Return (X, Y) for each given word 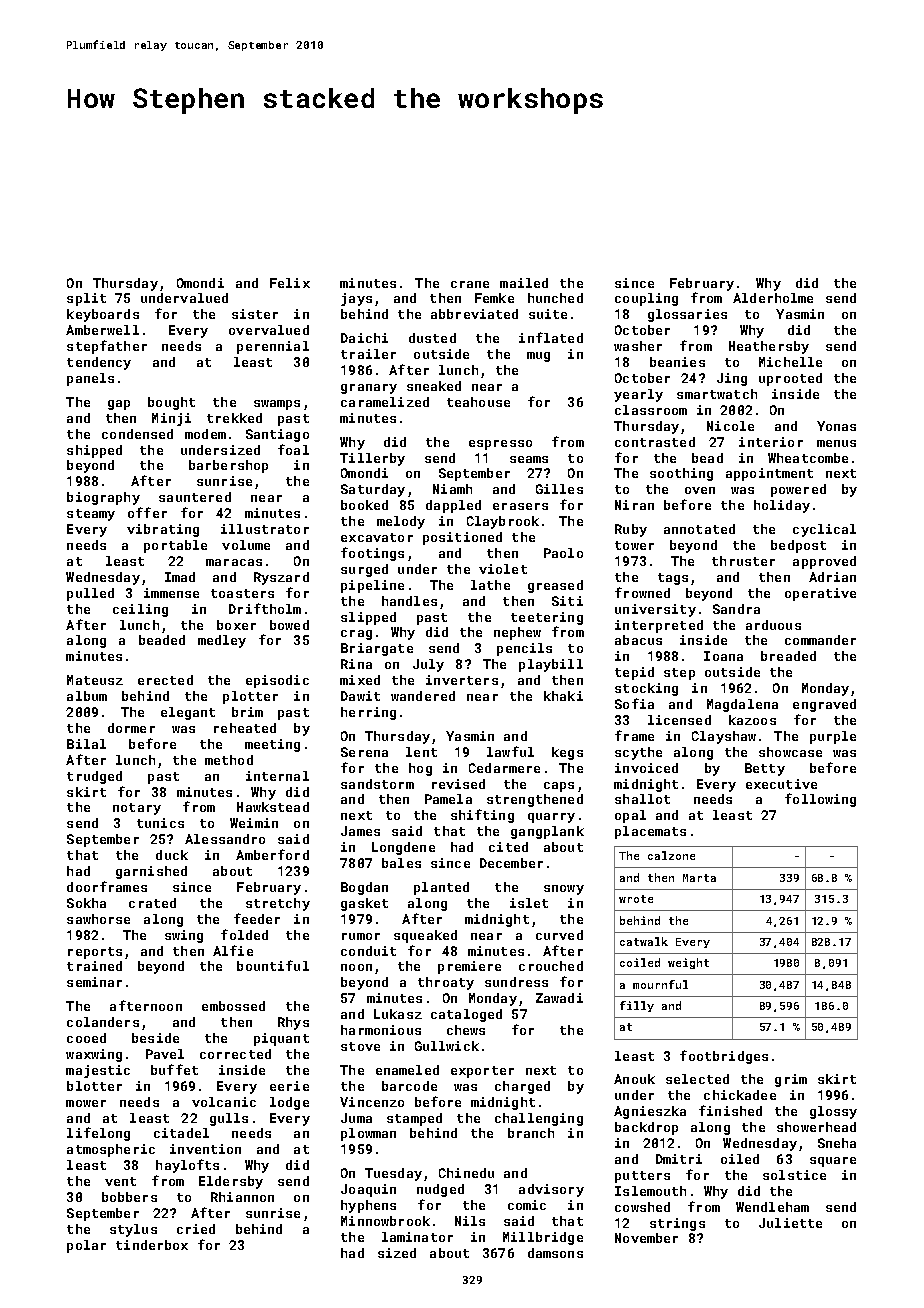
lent (421, 752)
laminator (417, 1237)
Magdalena (742, 705)
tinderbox (152, 1245)
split (86, 299)
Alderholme (773, 298)
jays (356, 299)
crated (152, 903)
